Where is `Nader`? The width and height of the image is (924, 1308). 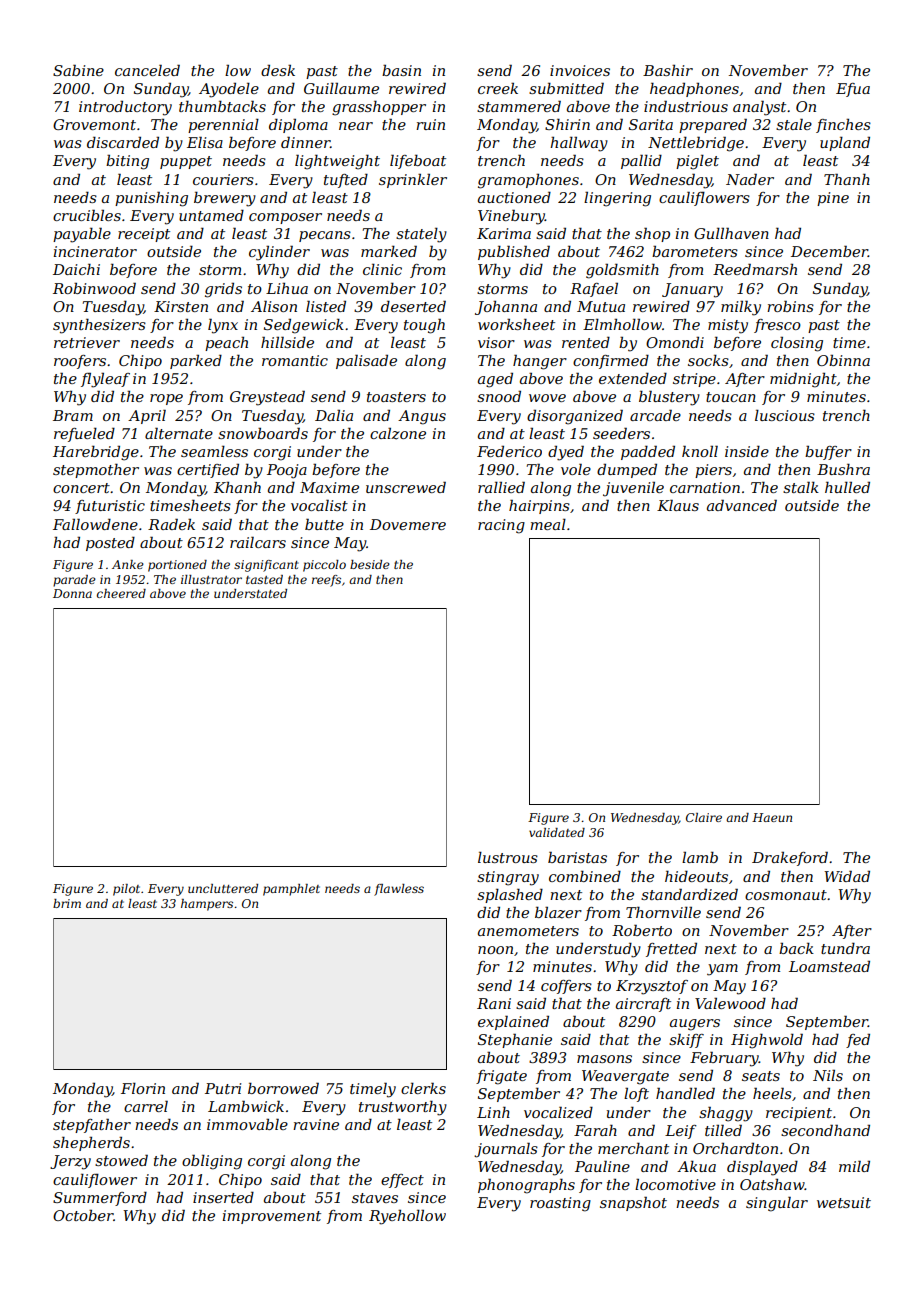 Nader is located at coordinates (750, 179).
